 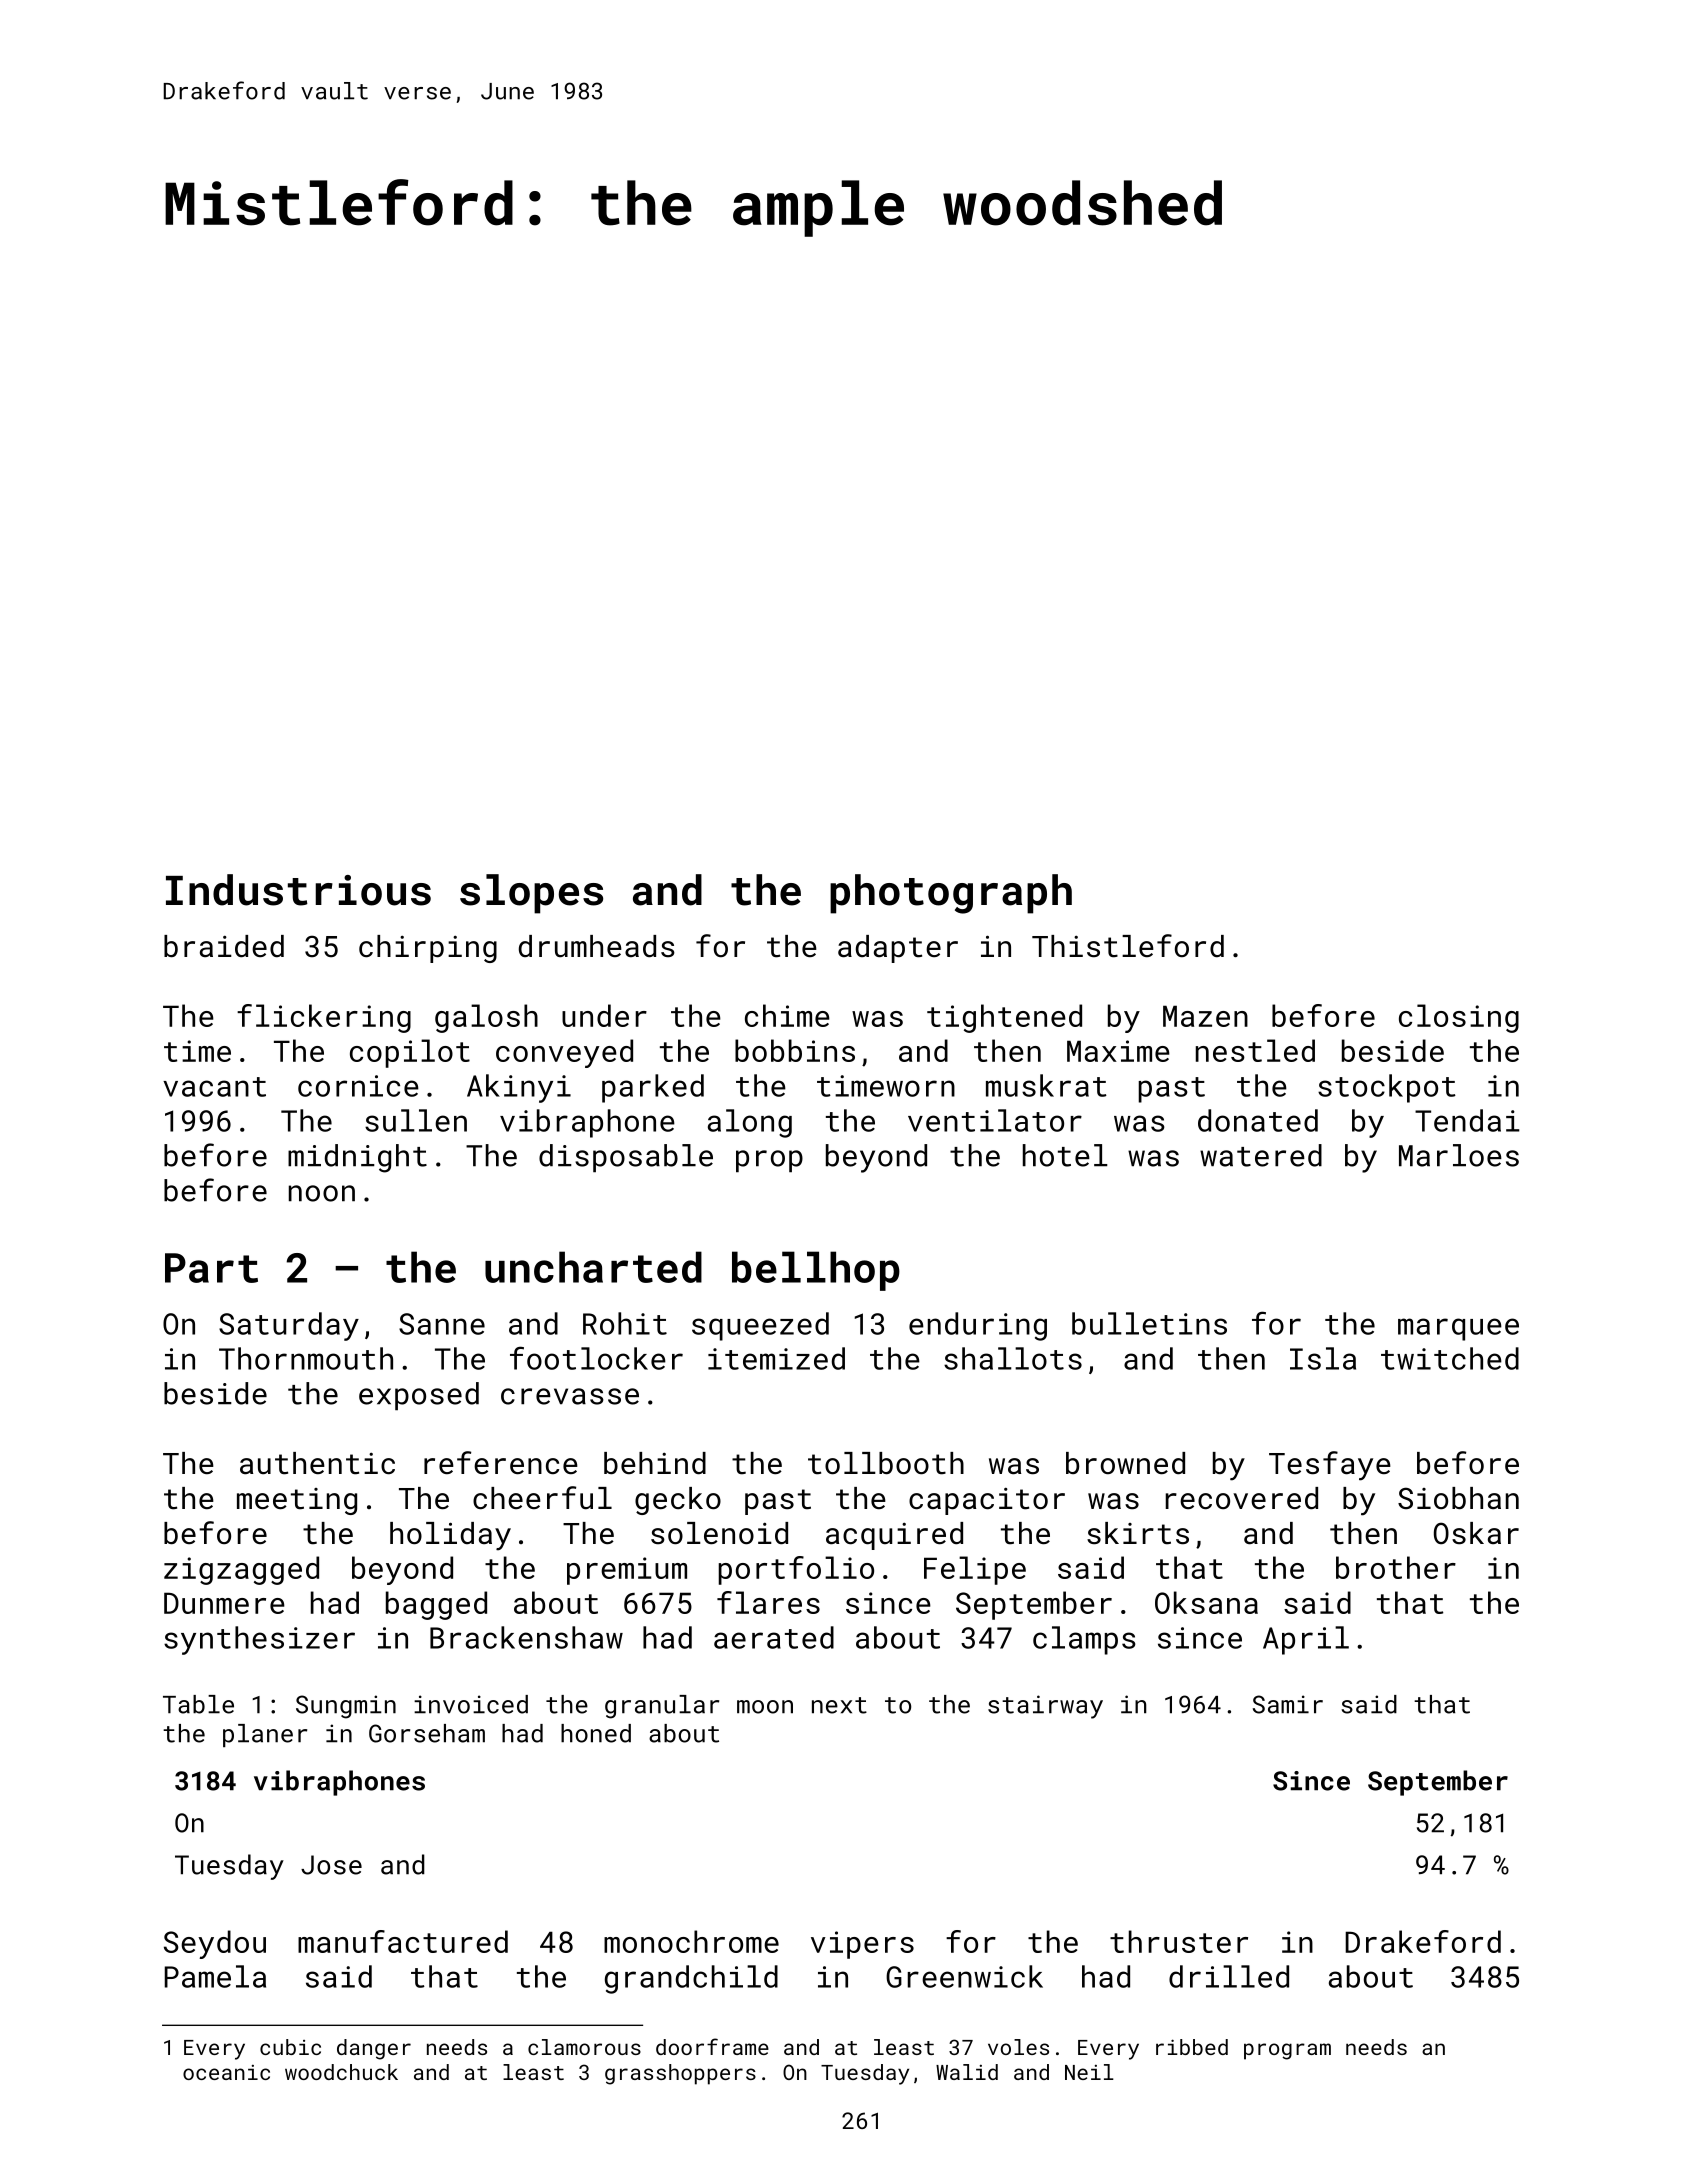 I want to click on slopes, so click(x=531, y=894).
